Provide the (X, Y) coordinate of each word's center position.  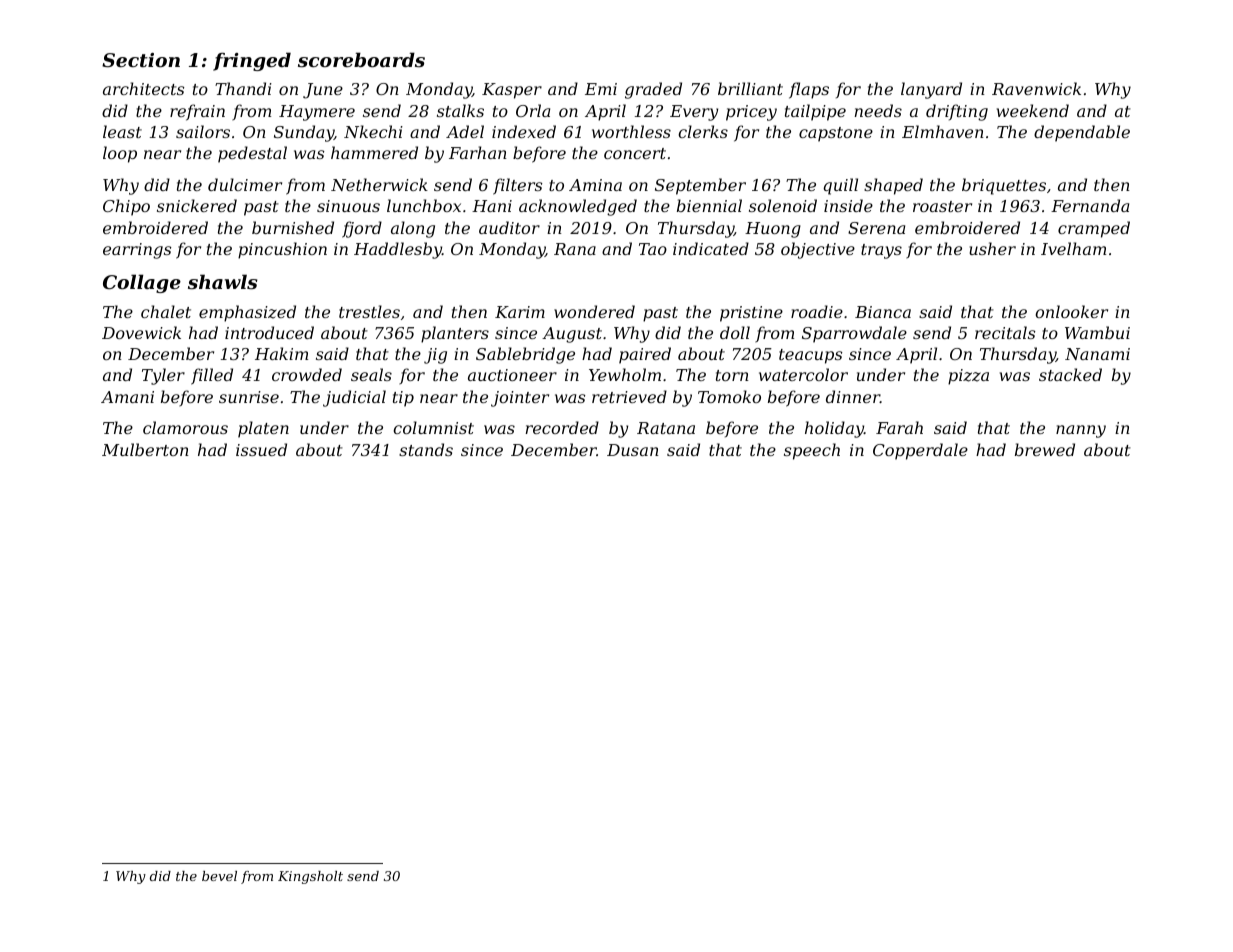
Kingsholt (310, 877)
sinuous (348, 206)
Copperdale (920, 451)
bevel (219, 876)
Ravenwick (1036, 88)
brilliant (750, 88)
